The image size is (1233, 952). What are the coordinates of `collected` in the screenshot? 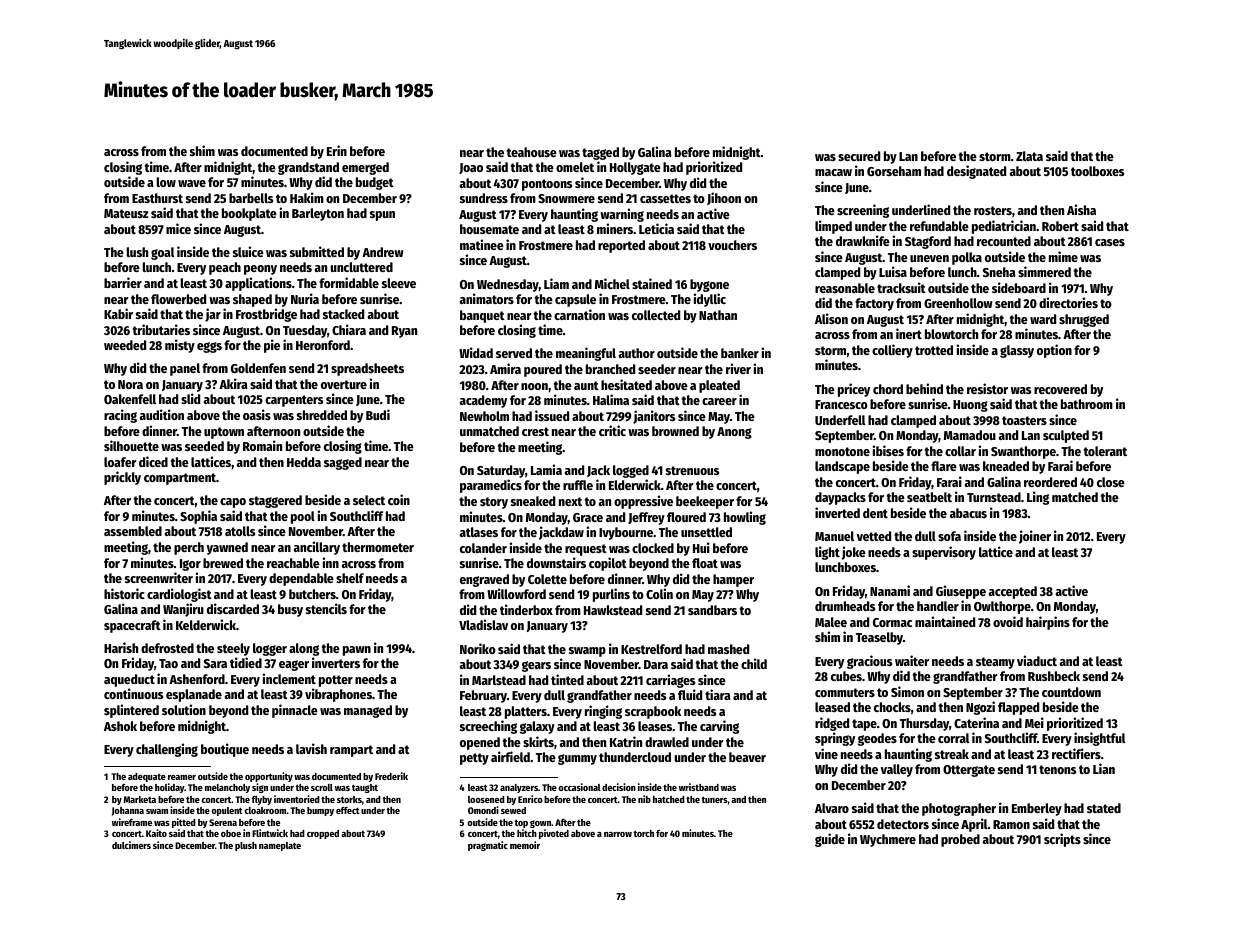 It's located at (656, 315).
